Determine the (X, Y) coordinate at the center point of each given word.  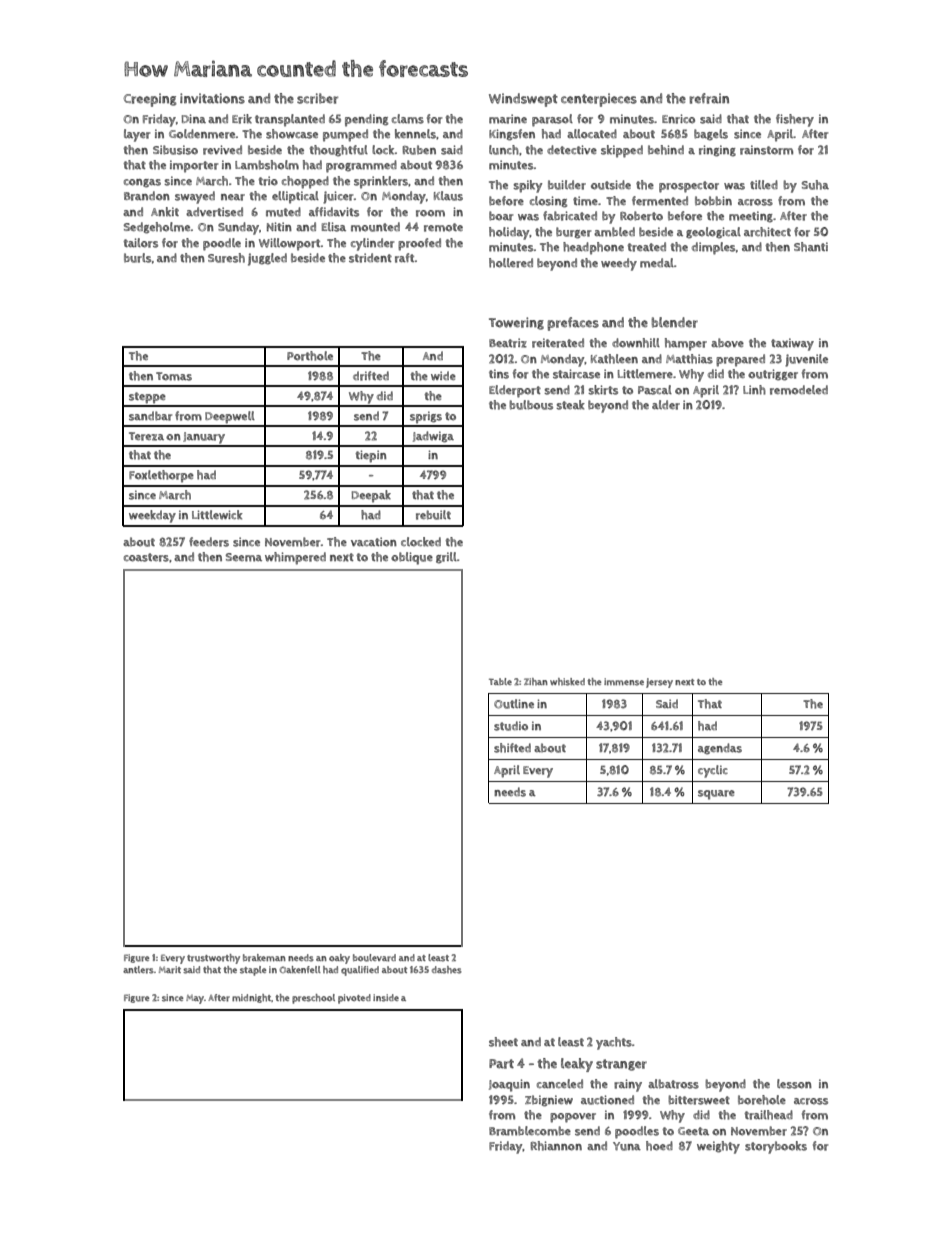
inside (386, 998)
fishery (795, 120)
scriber (317, 98)
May (195, 999)
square (716, 795)
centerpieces (599, 100)
